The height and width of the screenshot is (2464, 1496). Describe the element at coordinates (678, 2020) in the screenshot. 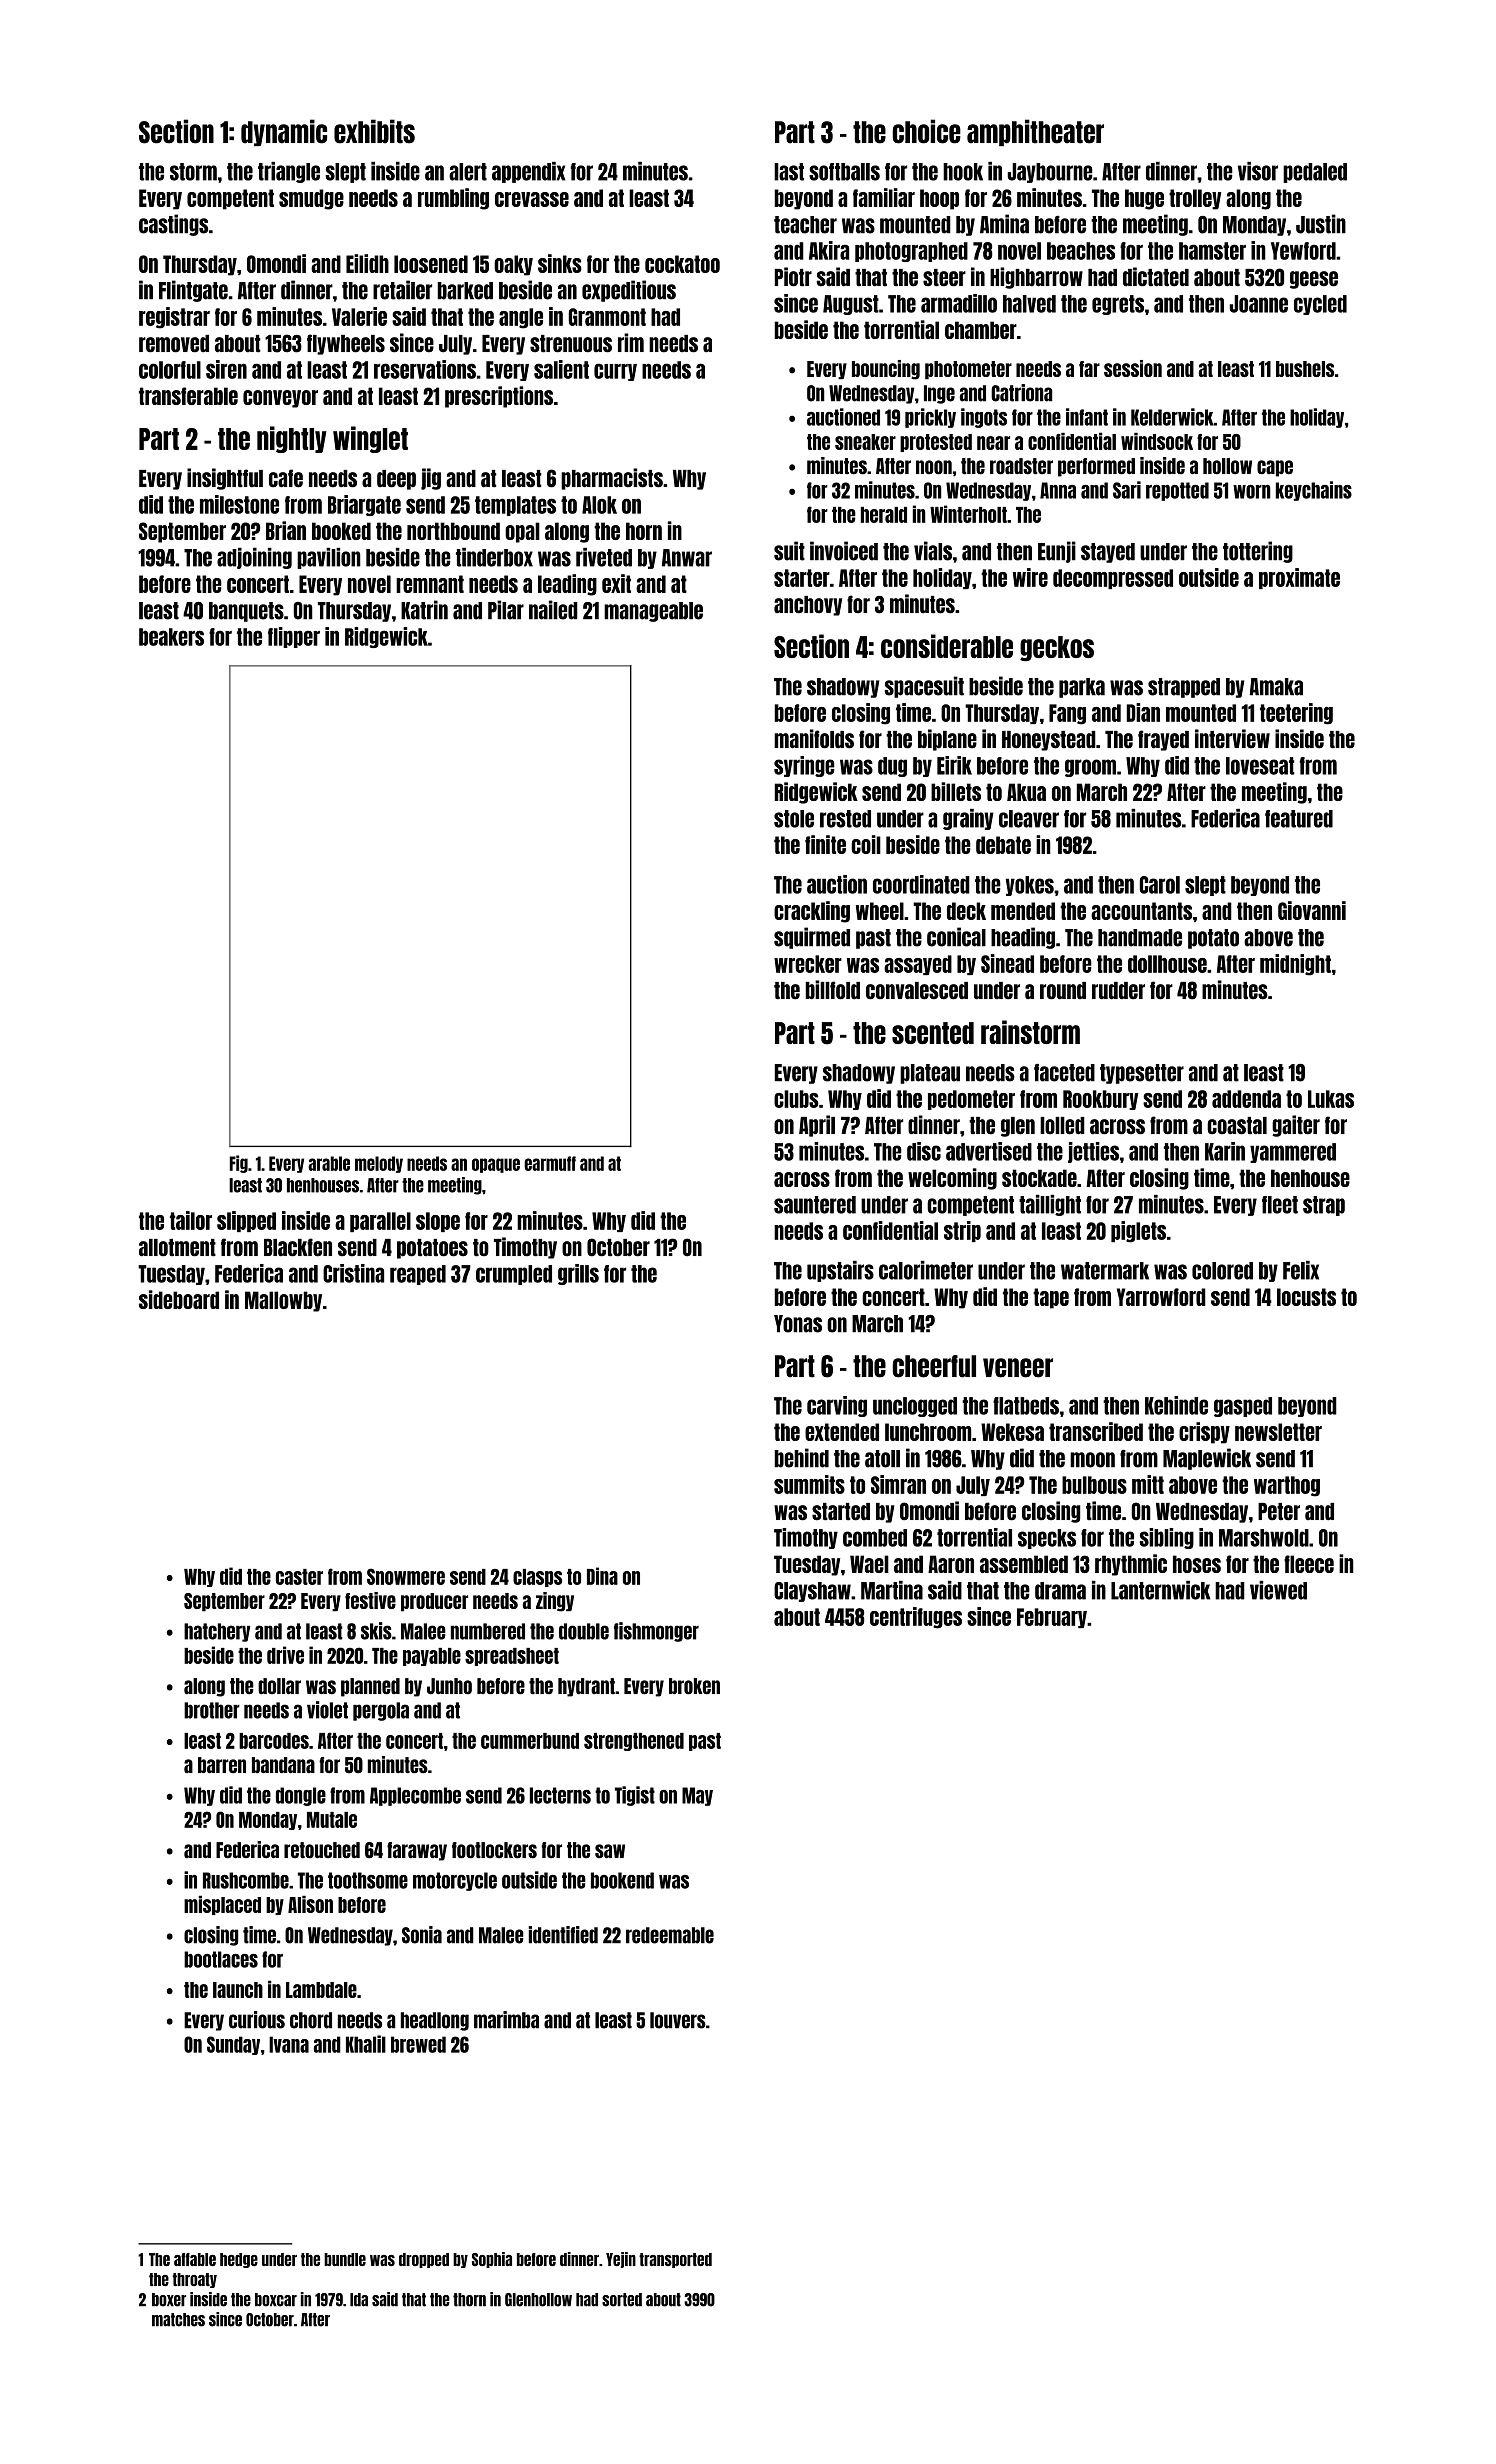

I see `louvers` at that location.
